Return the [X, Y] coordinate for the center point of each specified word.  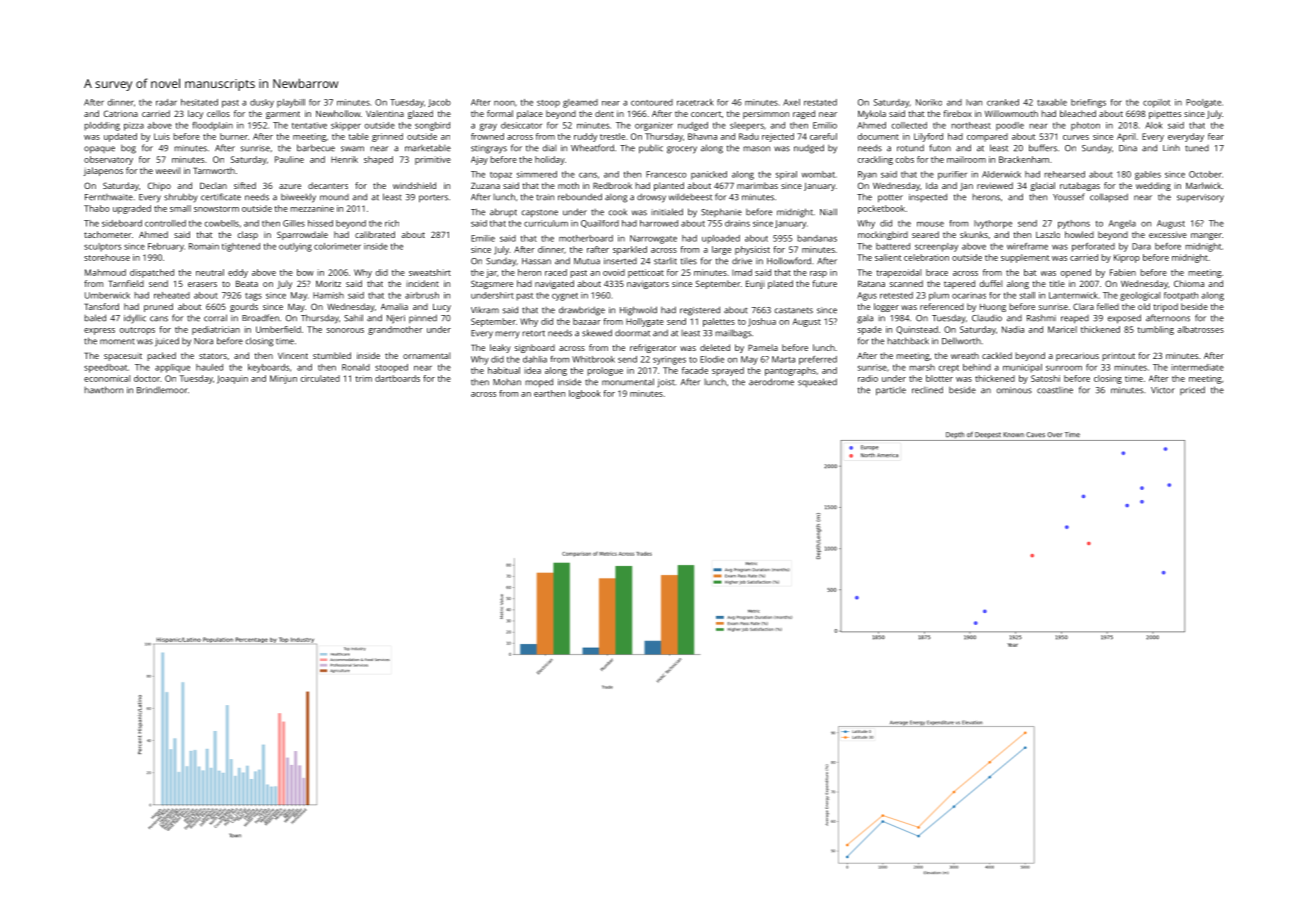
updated [120, 137]
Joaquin [232, 379]
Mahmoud [105, 272]
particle [891, 391]
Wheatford [592, 148]
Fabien [1123, 272]
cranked [1003, 102]
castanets [794, 310]
